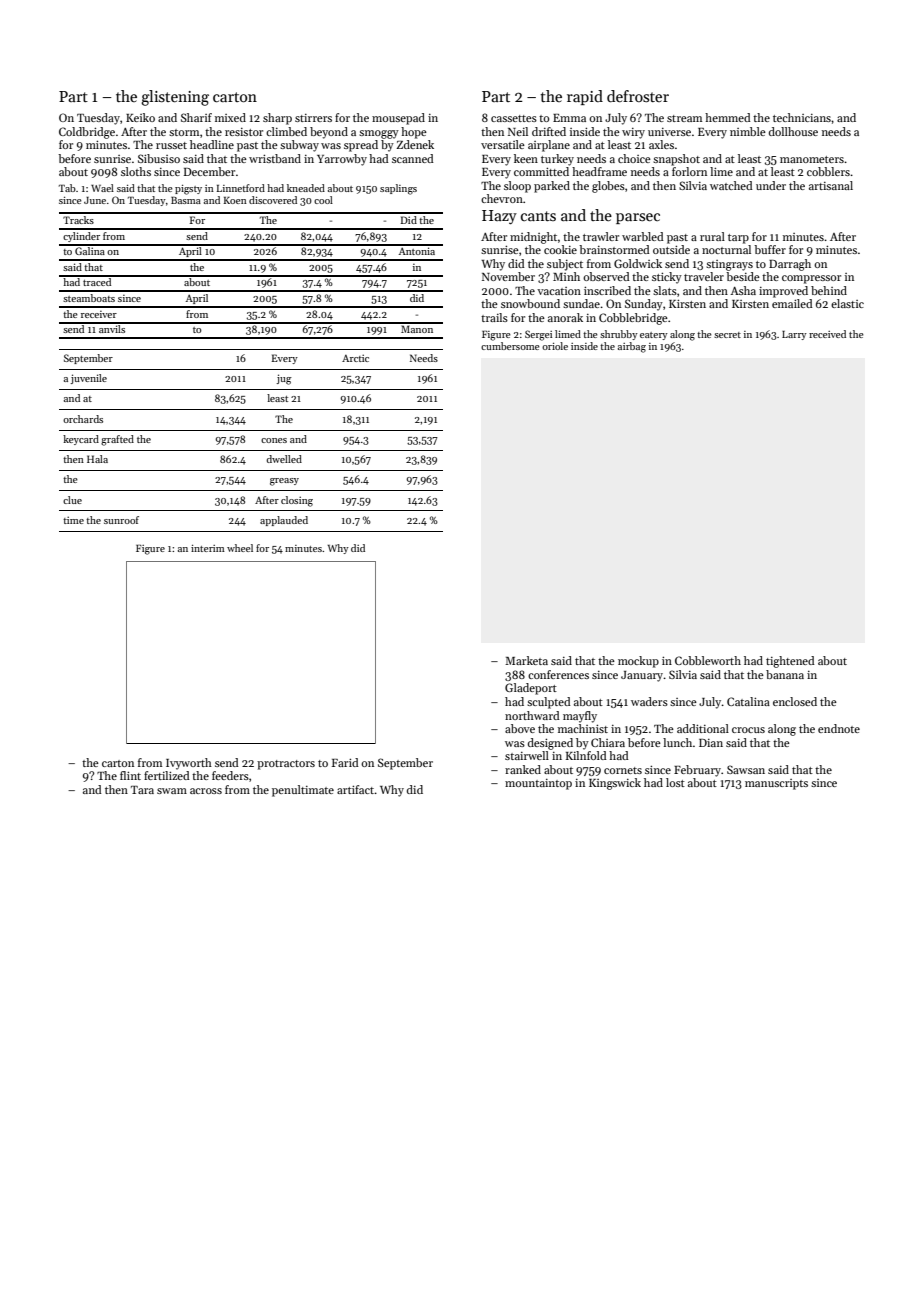 The image size is (924, 1308). Describe the element at coordinates (398, 119) in the image. I see `mousepad` at that location.
